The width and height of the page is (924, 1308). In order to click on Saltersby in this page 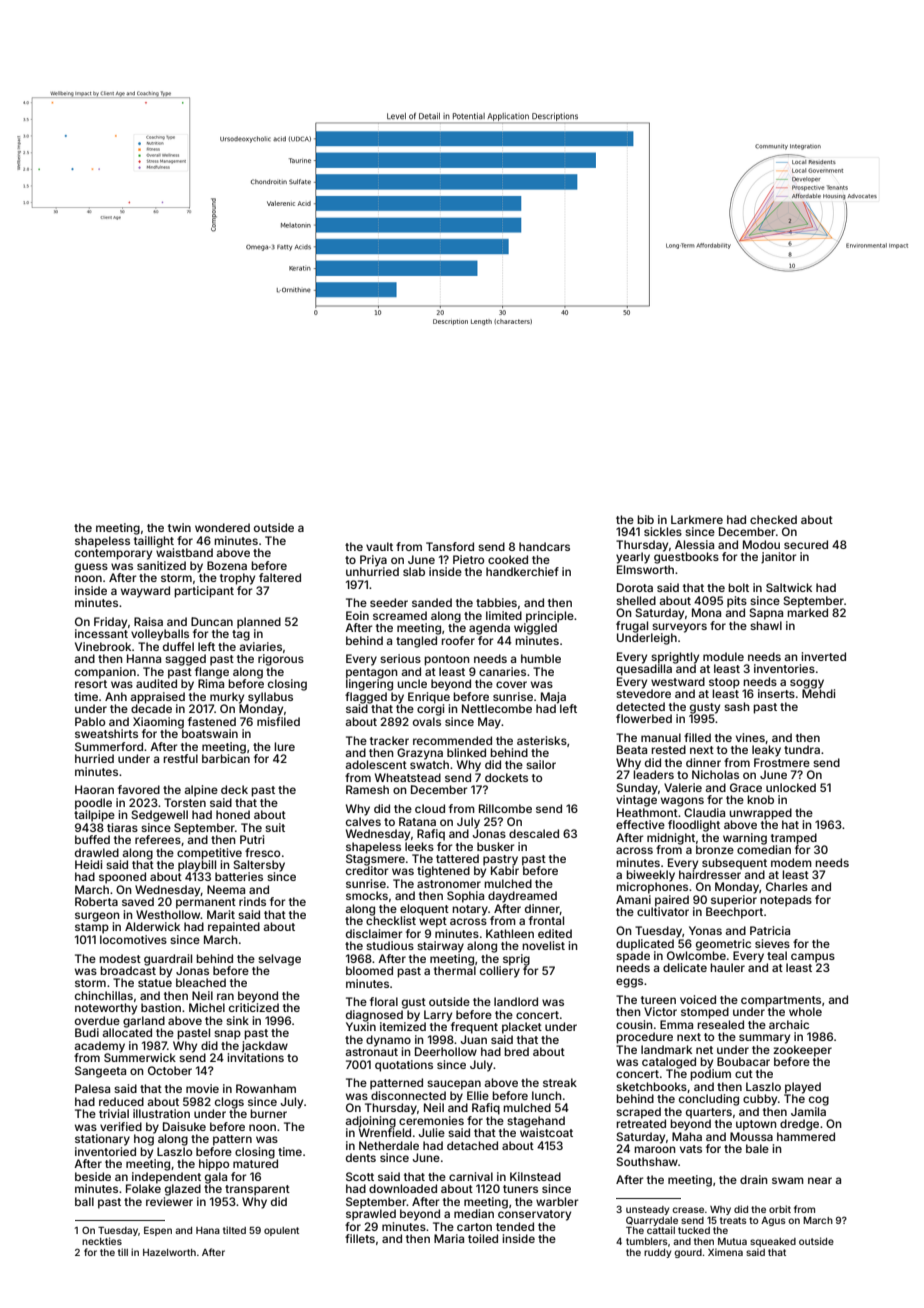, I will do `click(259, 866)`.
